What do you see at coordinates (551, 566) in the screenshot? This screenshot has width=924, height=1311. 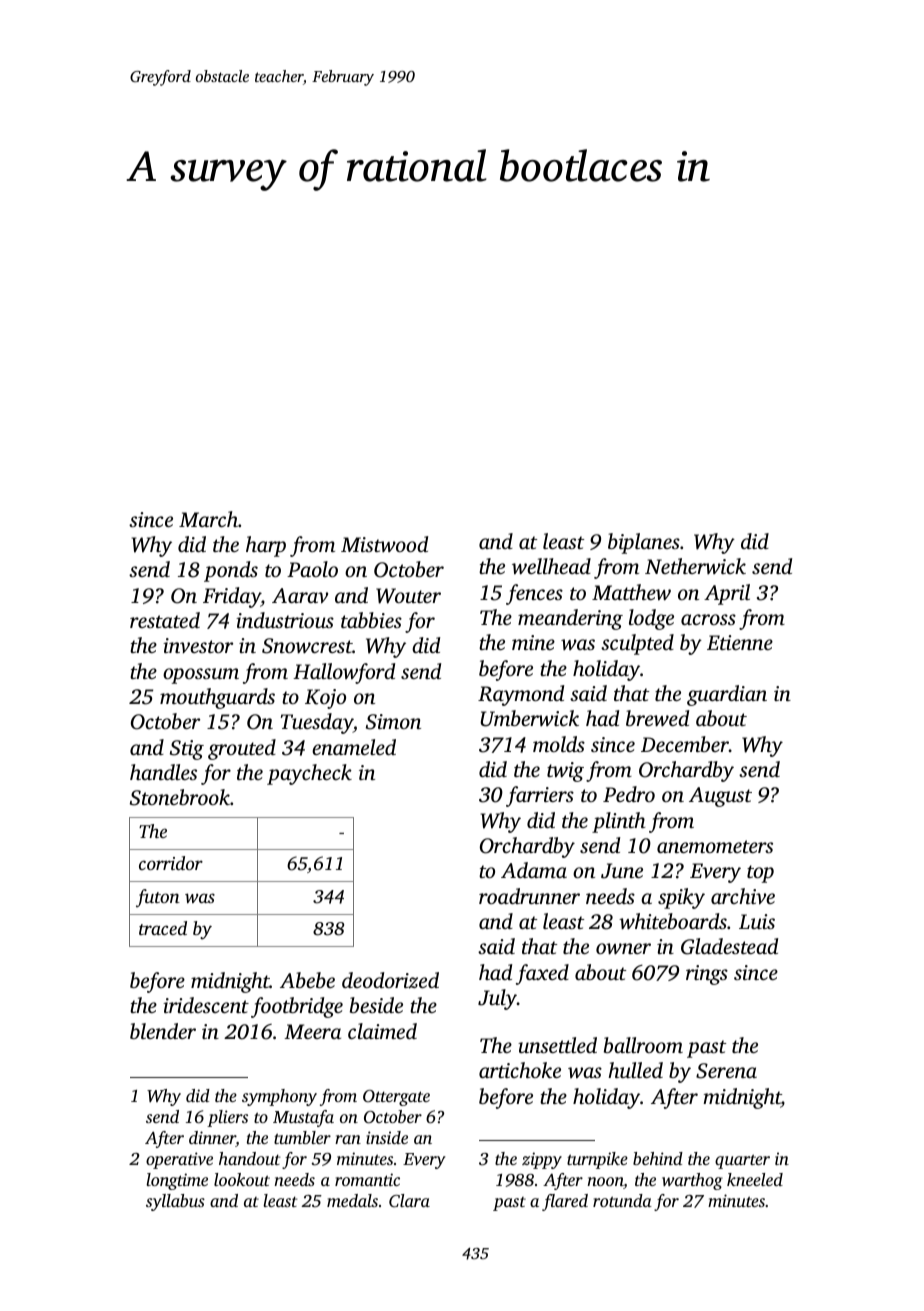 I see `wellhead` at bounding box center [551, 566].
